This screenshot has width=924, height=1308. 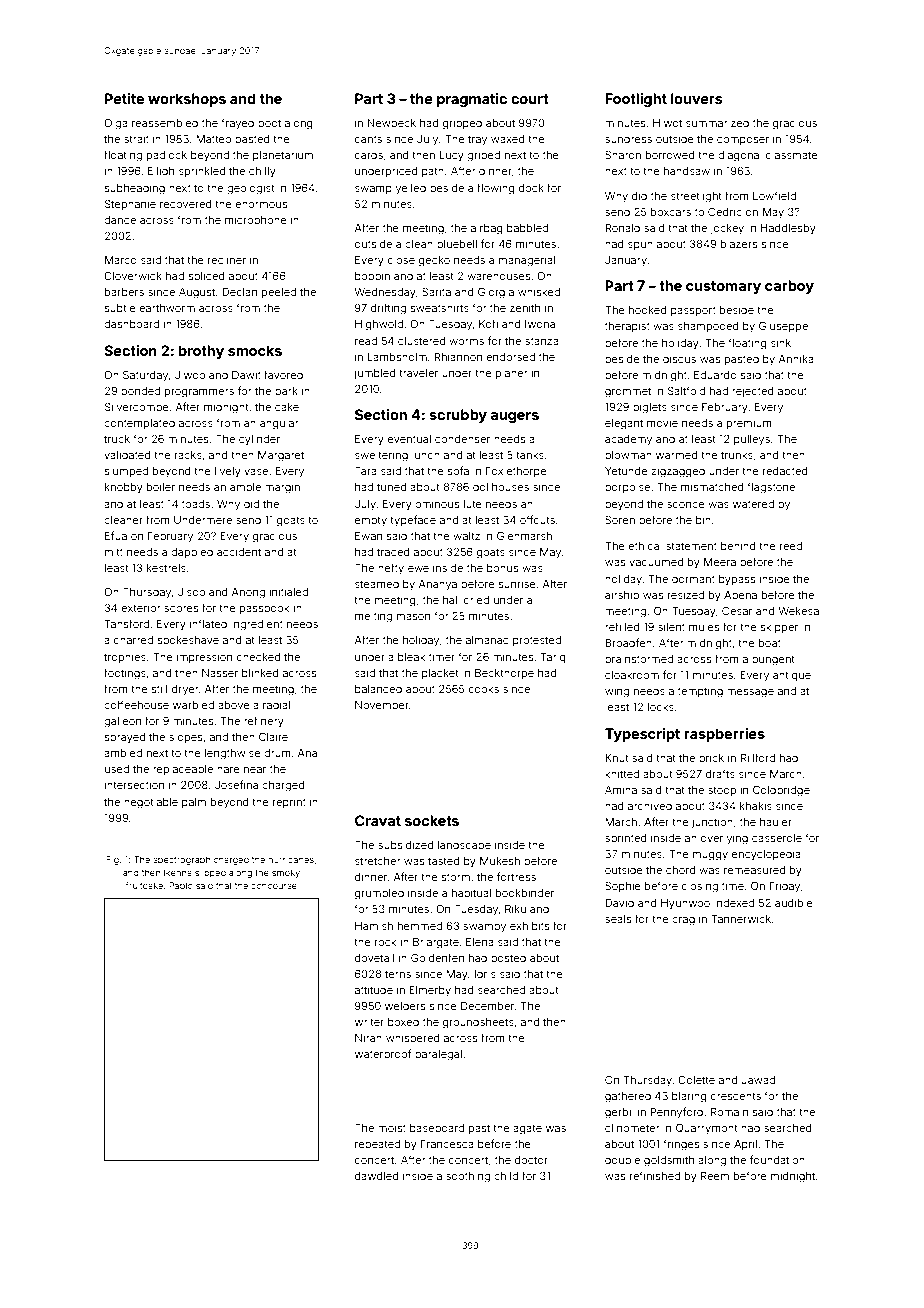 What do you see at coordinates (711, 758) in the screenshot?
I see `brick` at bounding box center [711, 758].
